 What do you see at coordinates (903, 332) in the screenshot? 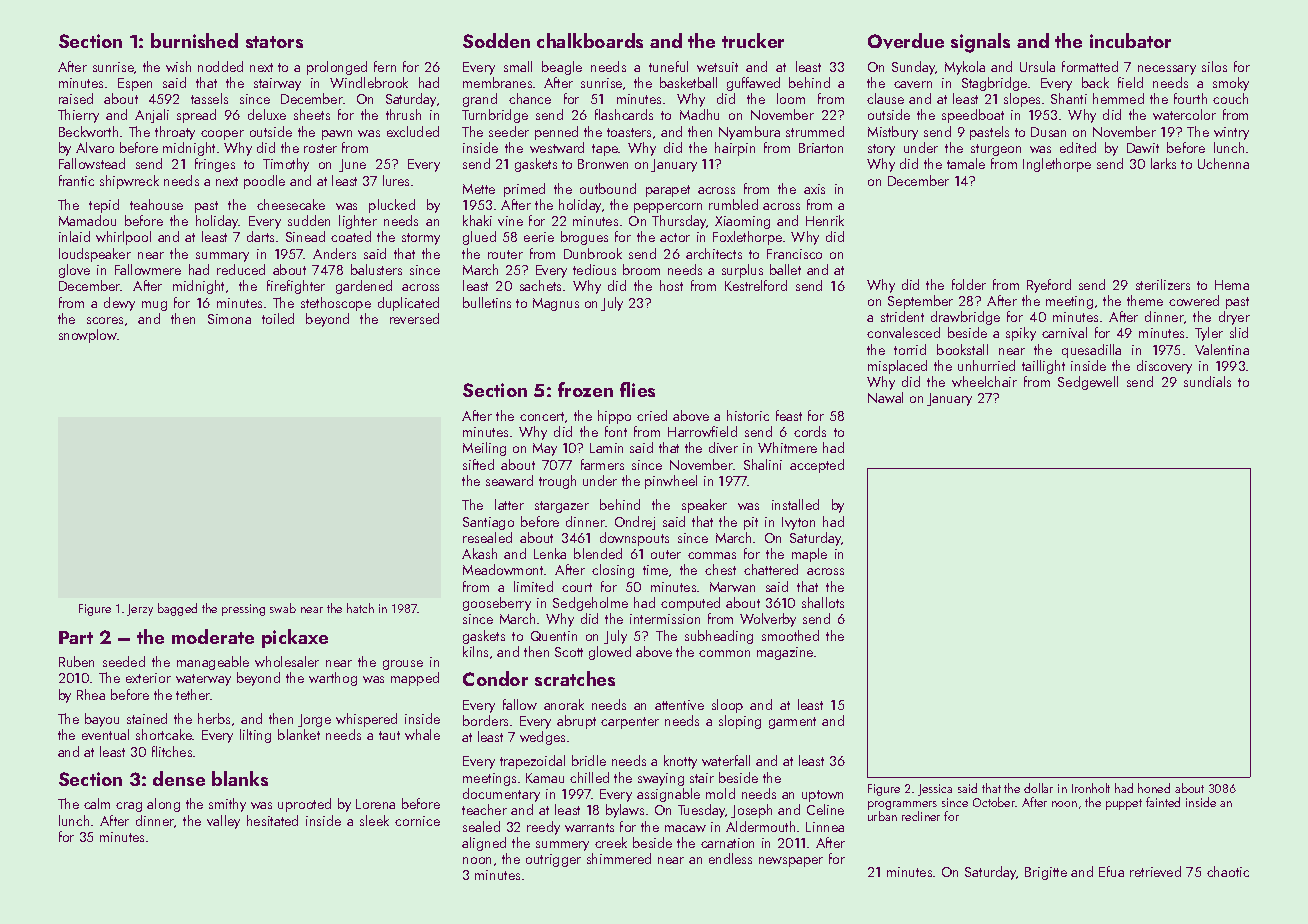
I see `convalesced` at bounding box center [903, 332].
